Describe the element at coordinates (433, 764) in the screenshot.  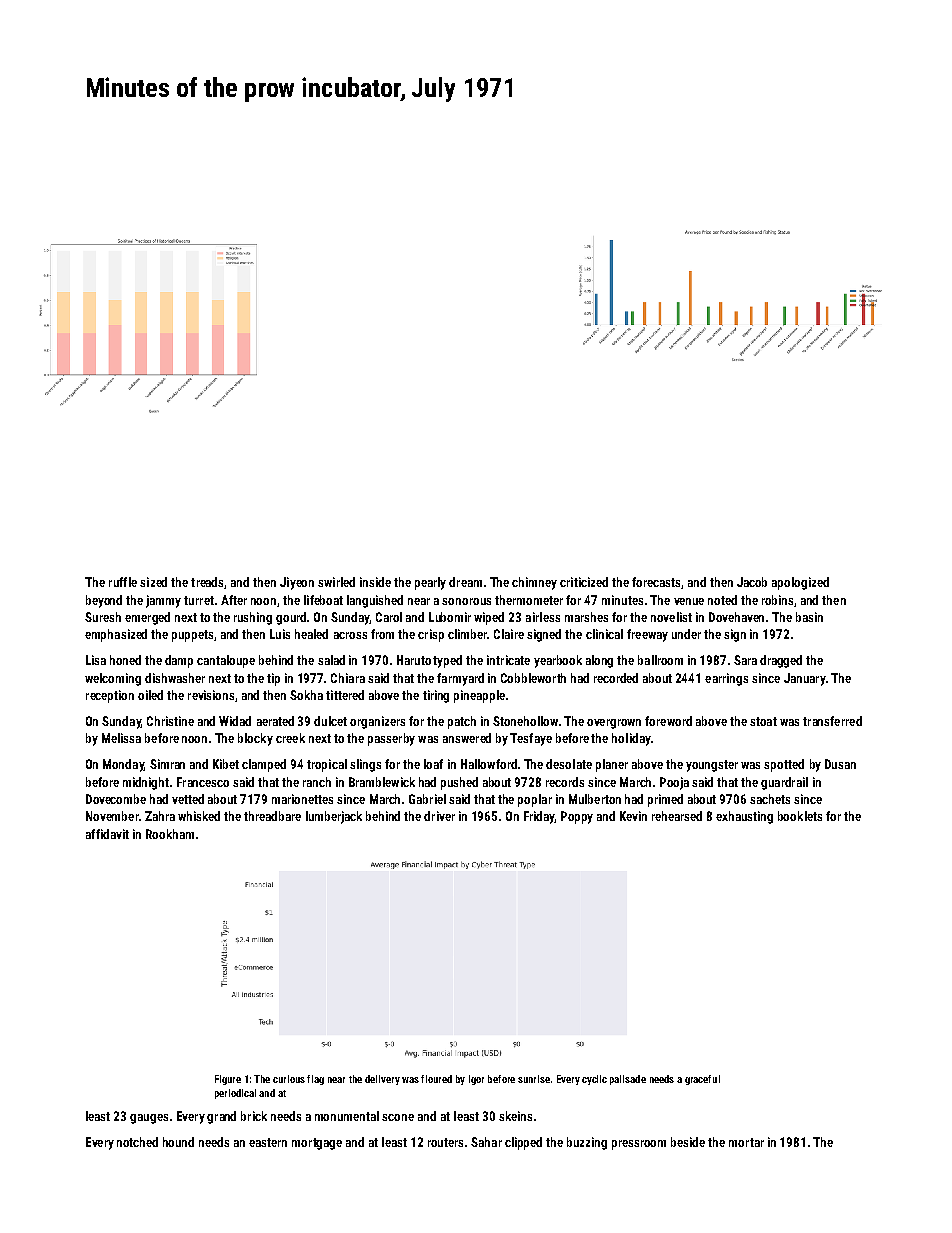
I see `loaf` at that location.
